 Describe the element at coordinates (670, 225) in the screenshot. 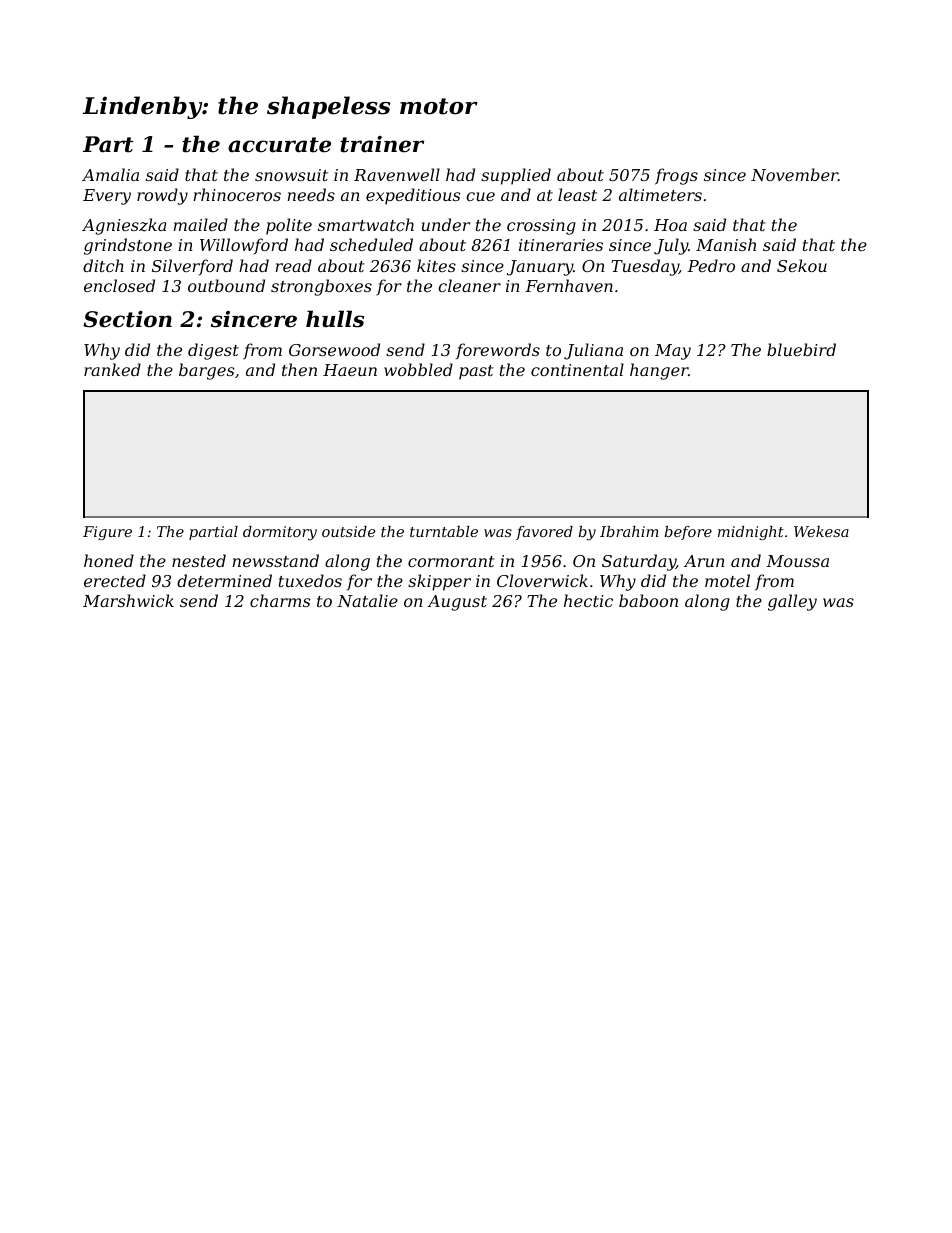

I see `Hoa` at that location.
